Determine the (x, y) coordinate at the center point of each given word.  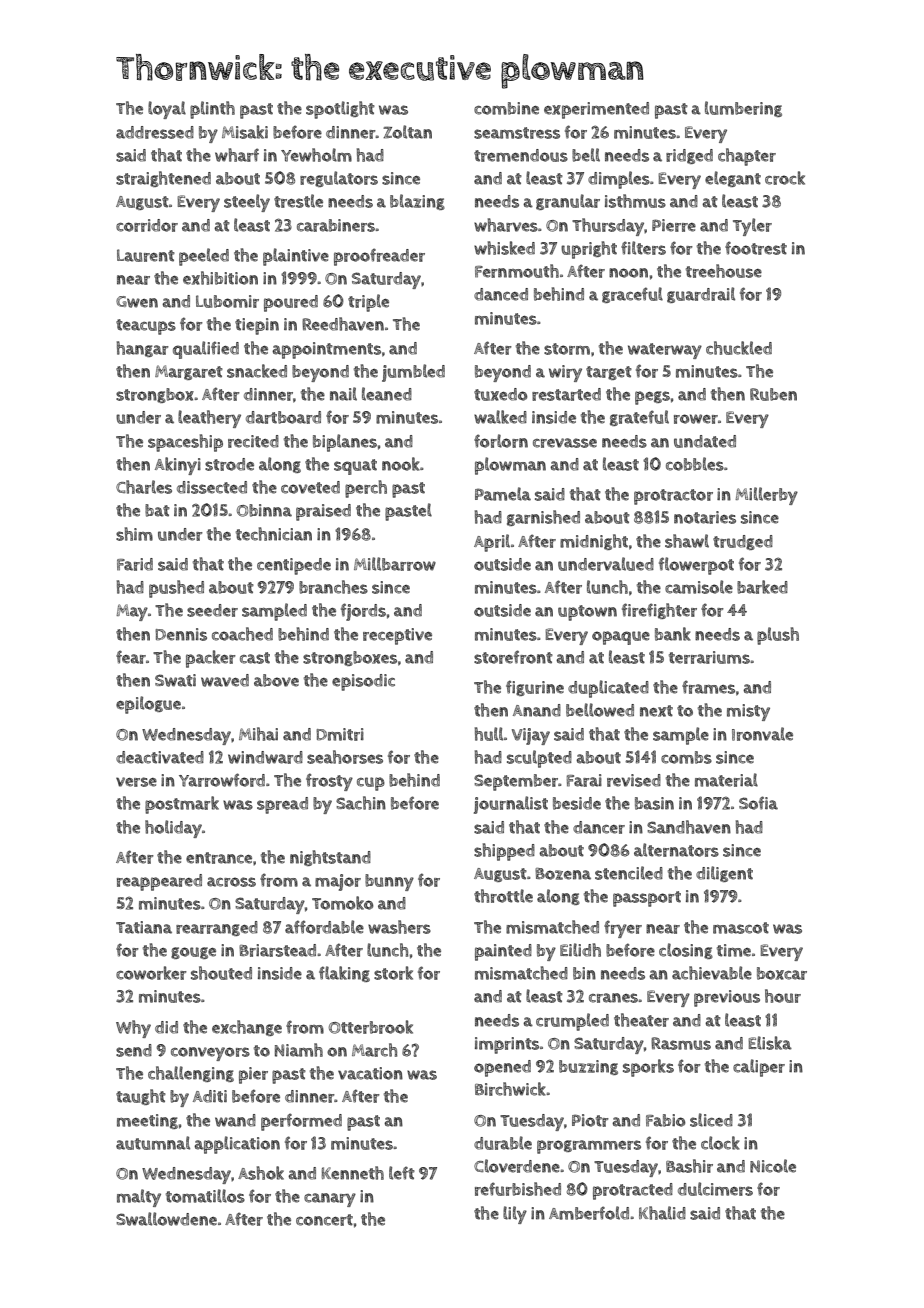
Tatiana (144, 927)
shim (134, 534)
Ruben (773, 394)
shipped (504, 852)
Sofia (758, 803)
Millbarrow (395, 564)
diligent (724, 874)
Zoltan (407, 132)
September (516, 782)
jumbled (413, 373)
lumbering (743, 109)
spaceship (185, 443)
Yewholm (316, 155)
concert (324, 1220)
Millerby (766, 496)
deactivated (160, 757)
